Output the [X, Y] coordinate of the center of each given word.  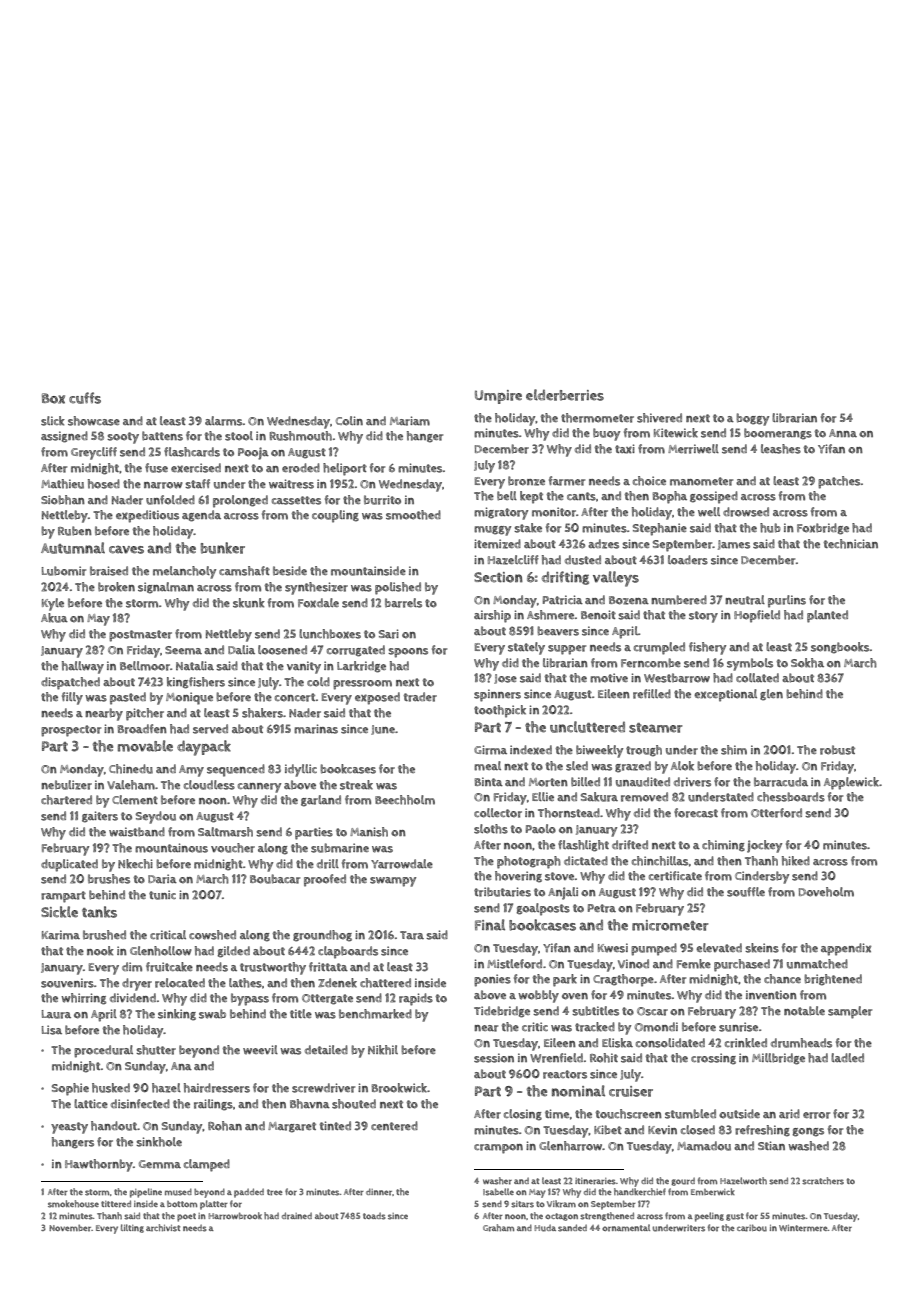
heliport [345, 469]
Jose [505, 679]
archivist [163, 1228]
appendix [846, 949]
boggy [752, 419]
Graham [498, 1228]
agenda [201, 516]
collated [757, 678]
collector [498, 813]
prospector [71, 731]
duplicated [69, 865]
